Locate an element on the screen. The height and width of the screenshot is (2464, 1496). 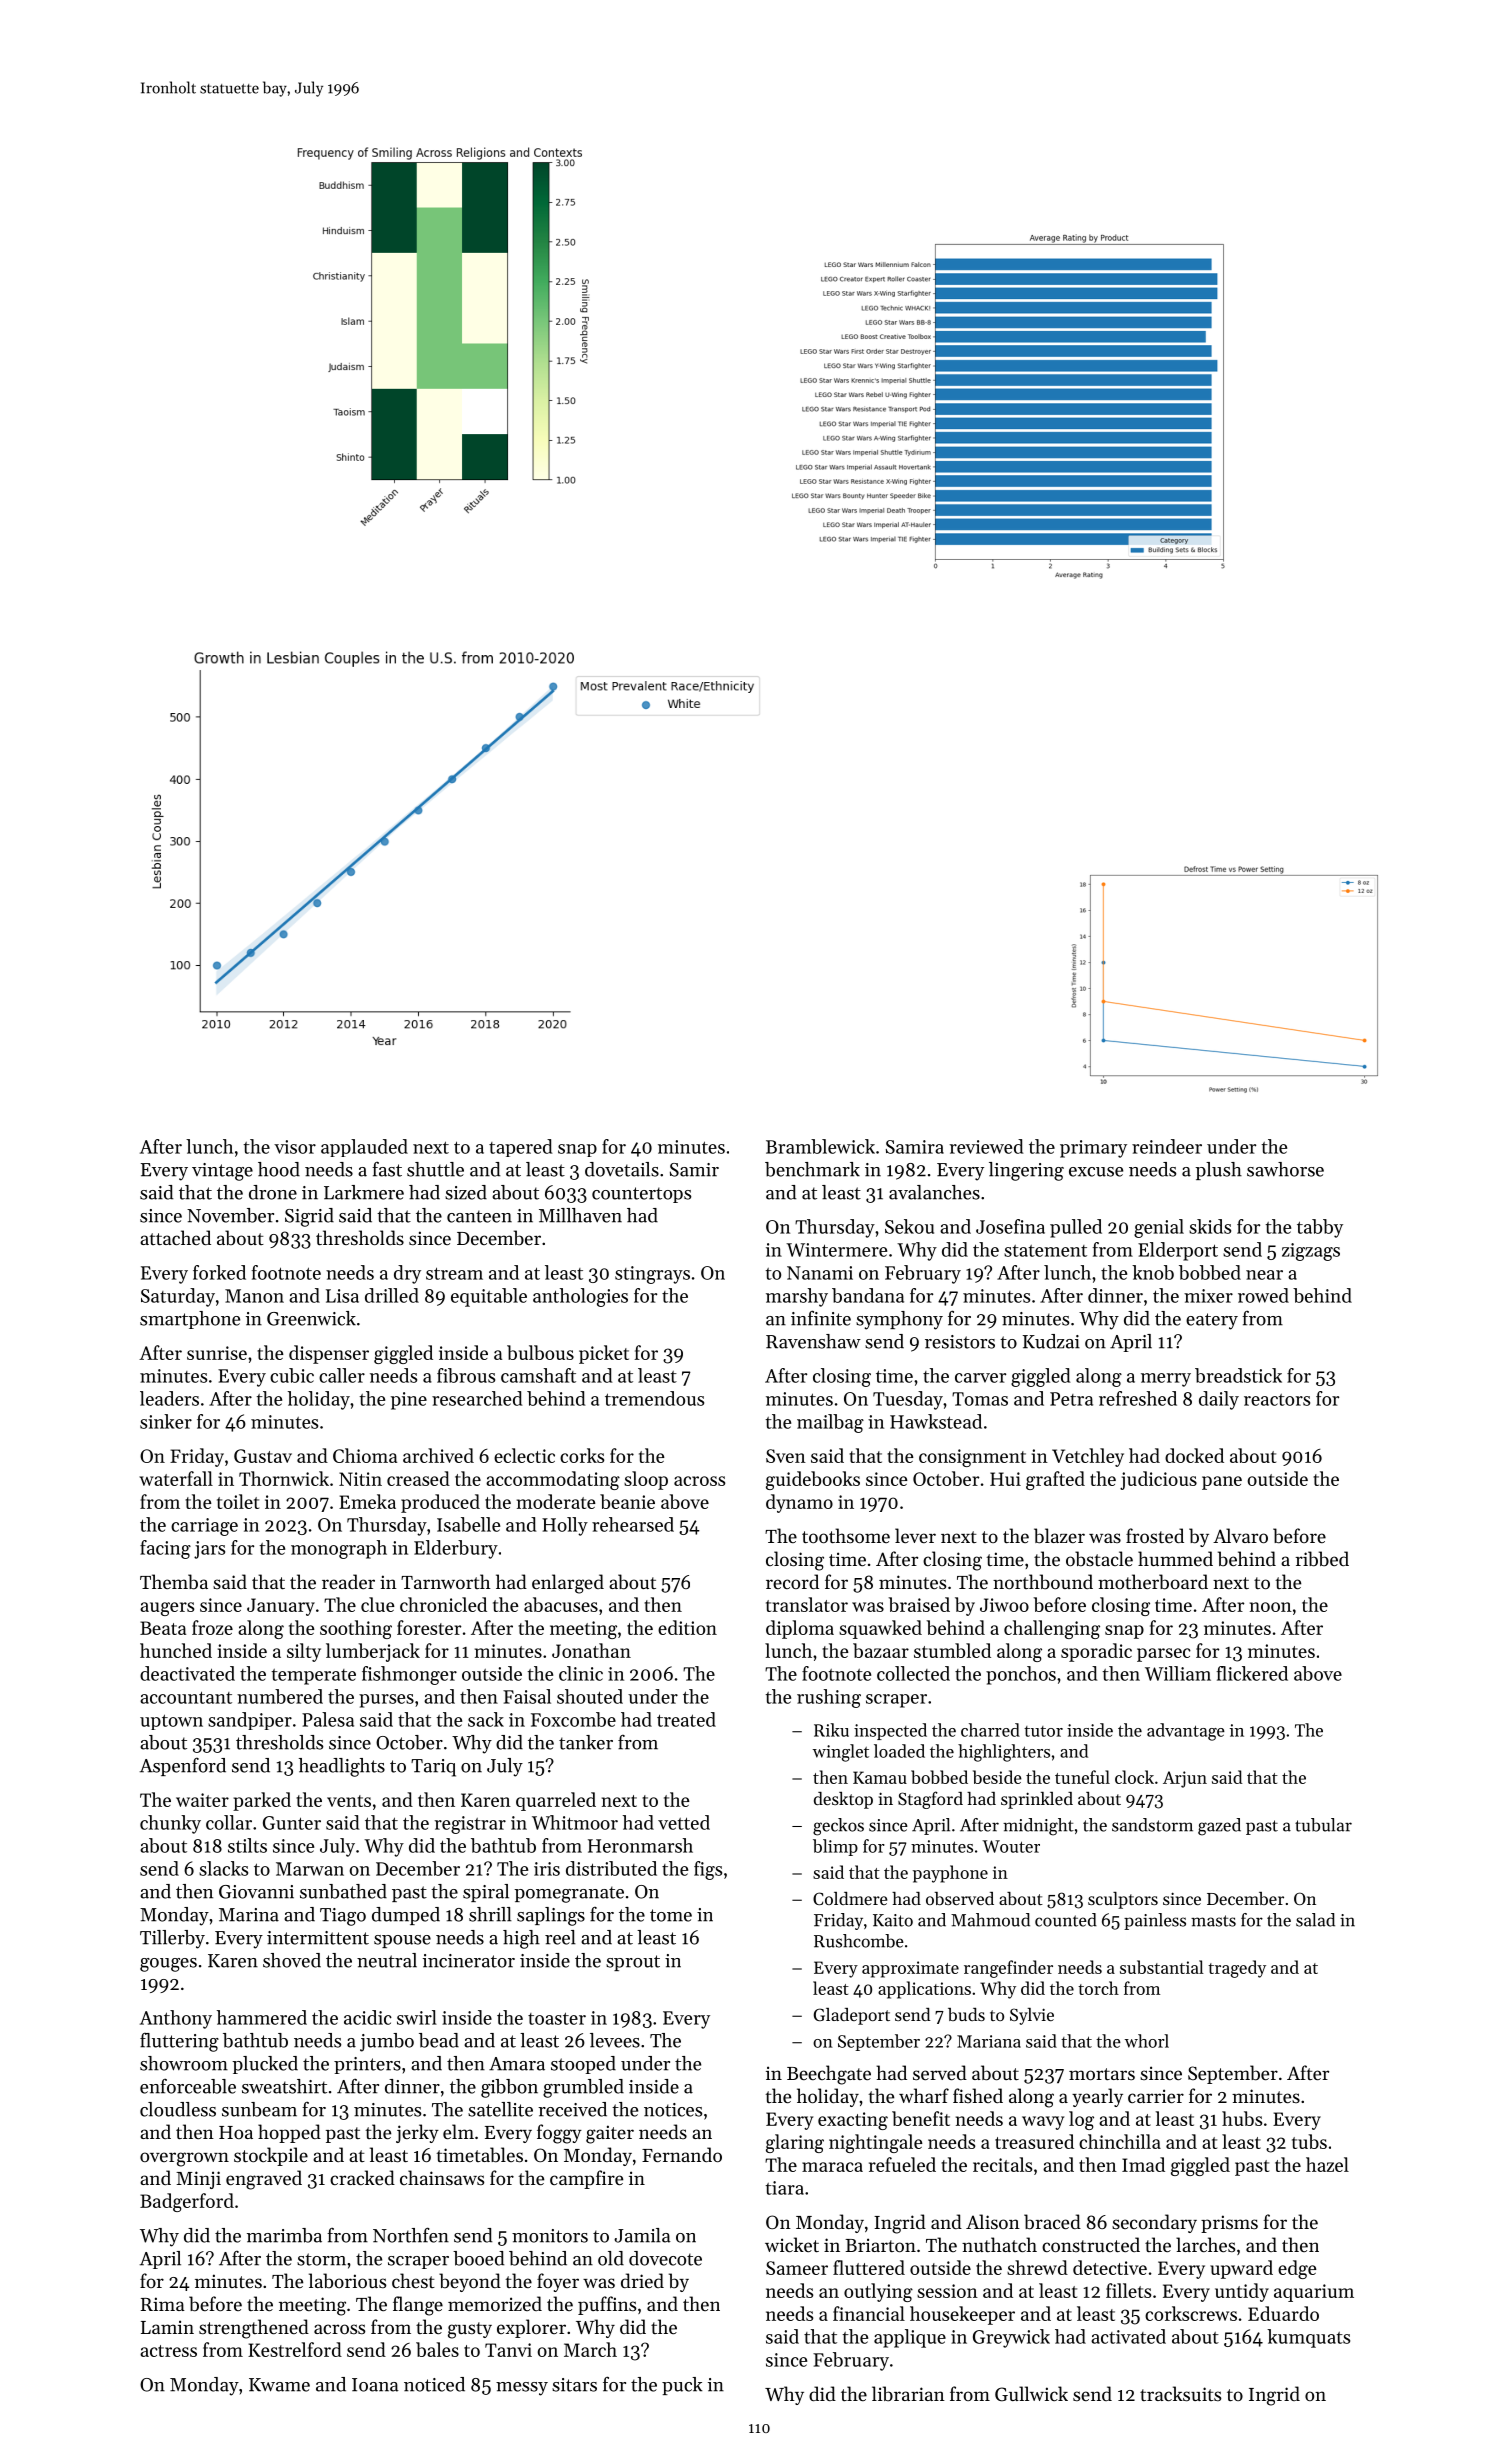
sprout is located at coordinates (633, 1963).
